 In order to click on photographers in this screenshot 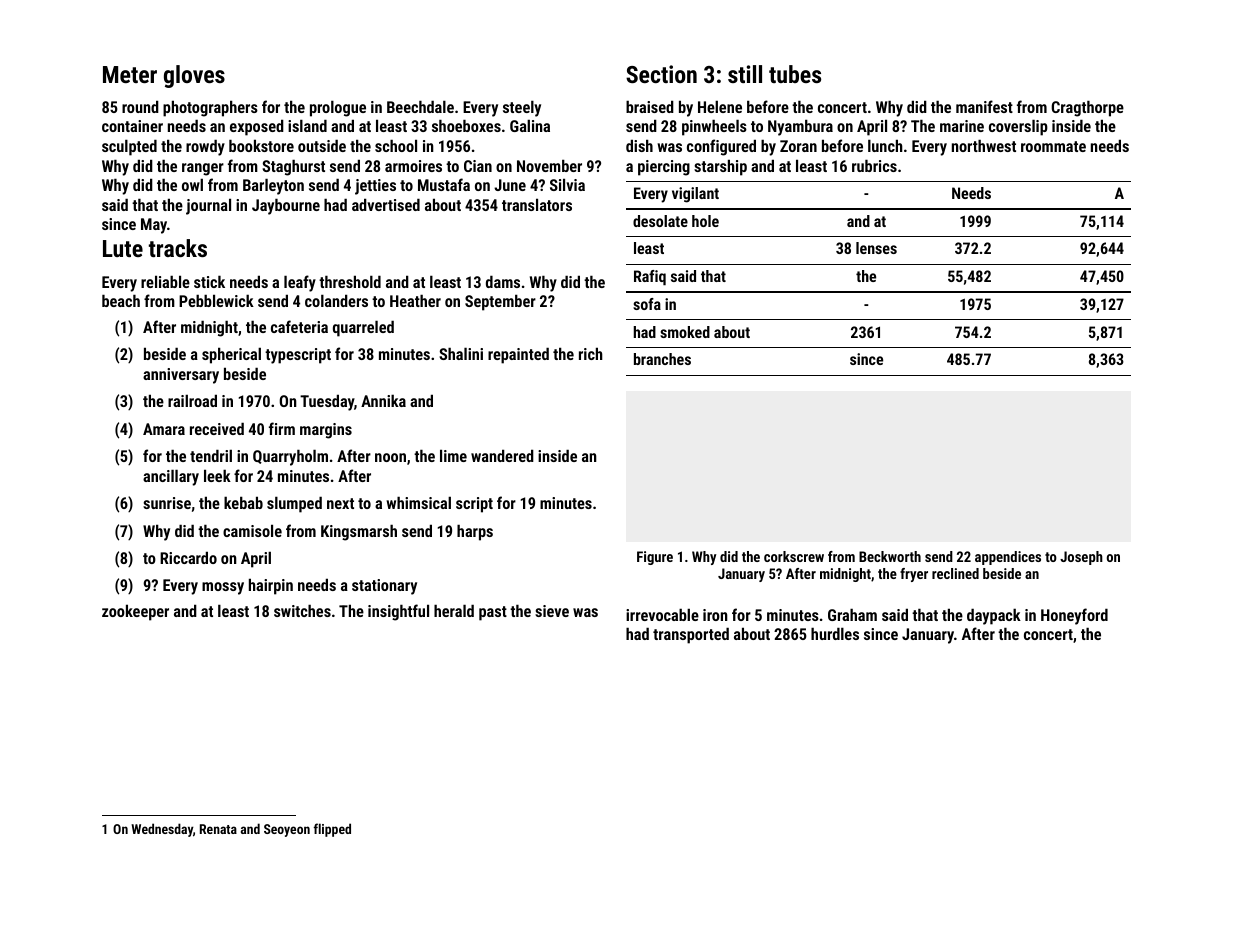, I will do `click(210, 108)`.
